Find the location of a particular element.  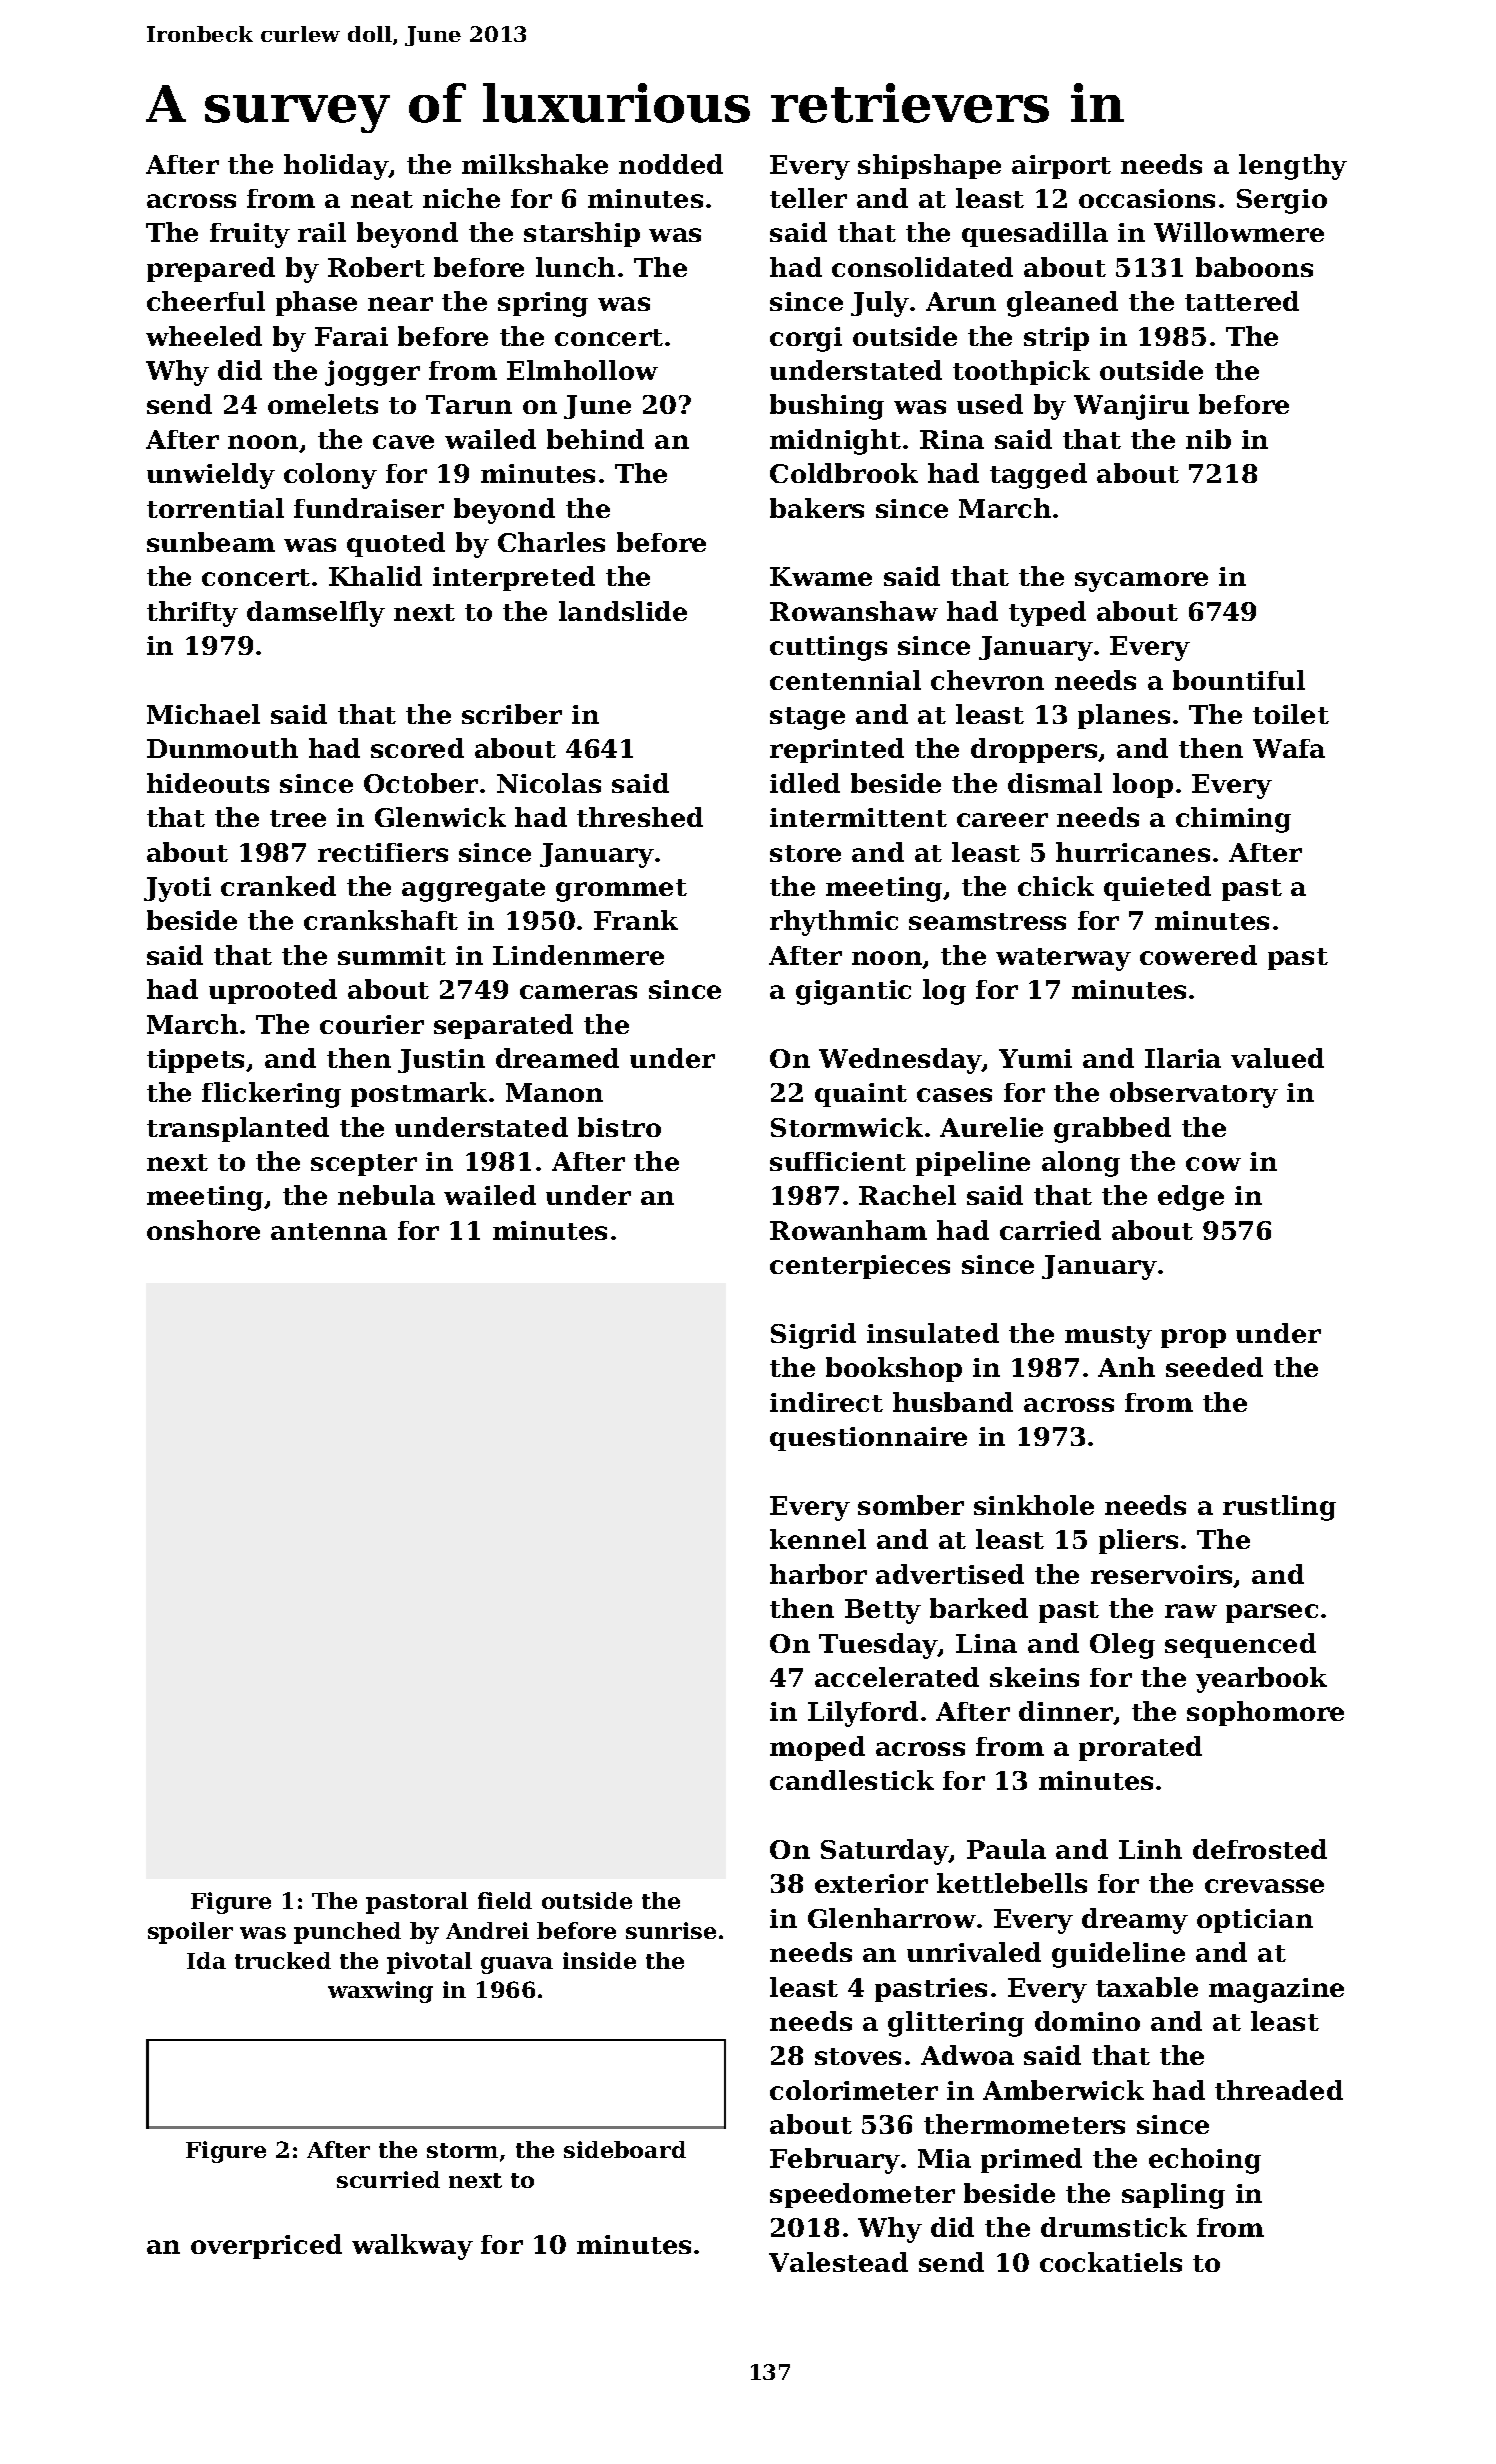

candlestick is located at coordinates (852, 1780).
